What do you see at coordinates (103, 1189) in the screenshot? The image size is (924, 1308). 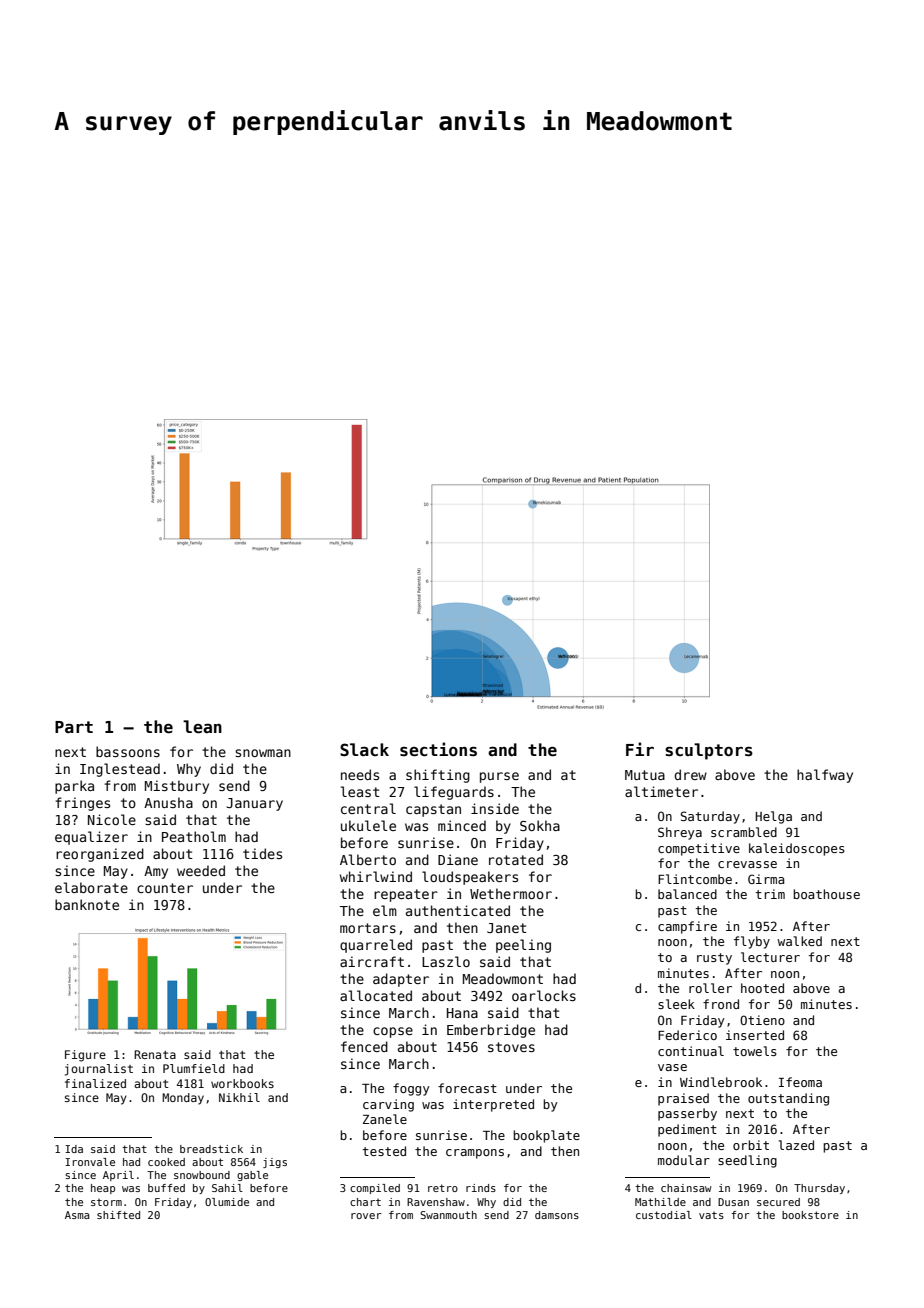 I see `heap` at bounding box center [103, 1189].
